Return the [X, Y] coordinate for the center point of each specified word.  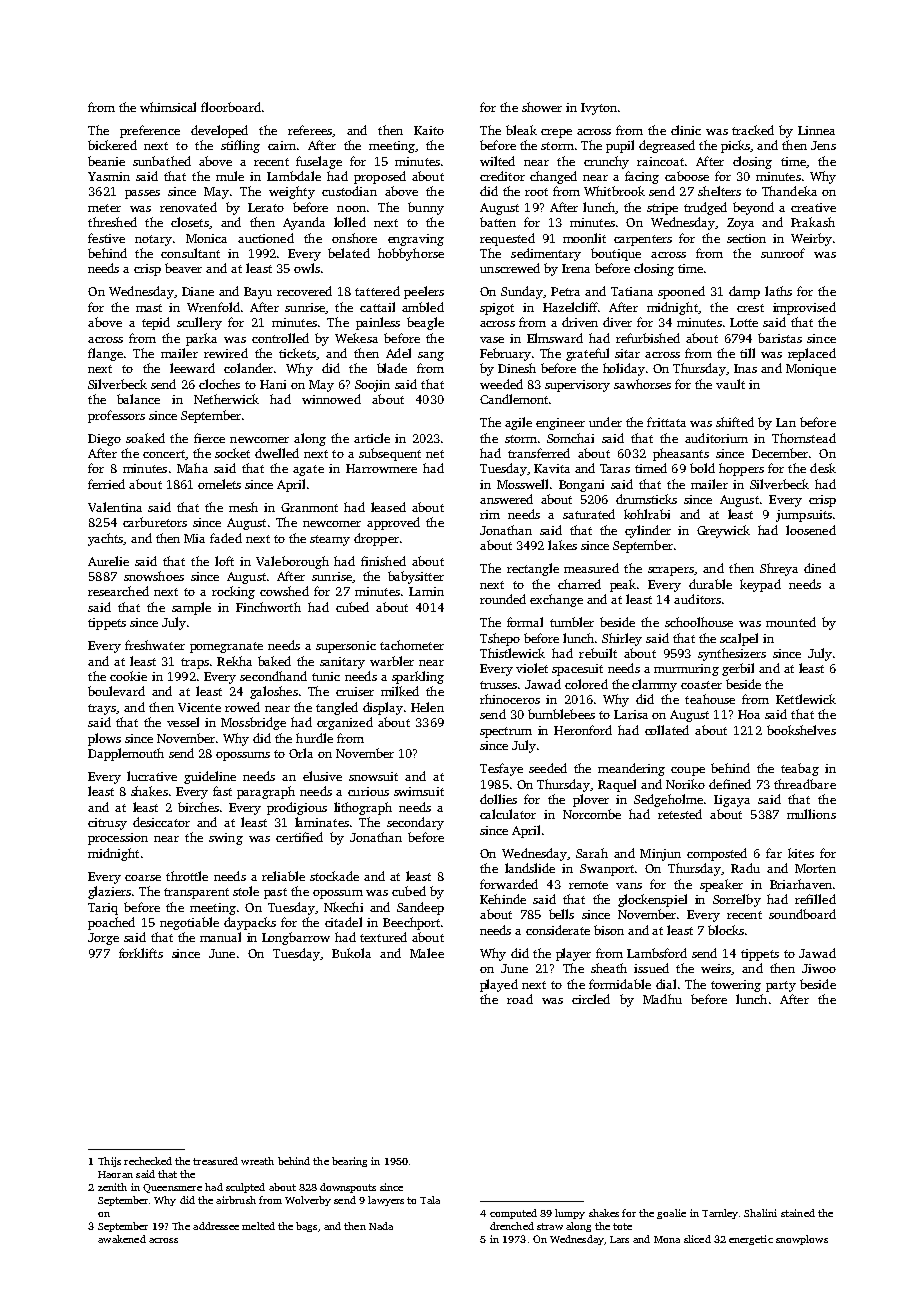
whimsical [168, 107]
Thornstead [804, 438]
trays [102, 709]
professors [116, 416]
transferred [539, 453]
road [520, 999]
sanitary [342, 663]
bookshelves [801, 730]
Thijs [109, 1162]
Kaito [429, 130]
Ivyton [599, 109]
